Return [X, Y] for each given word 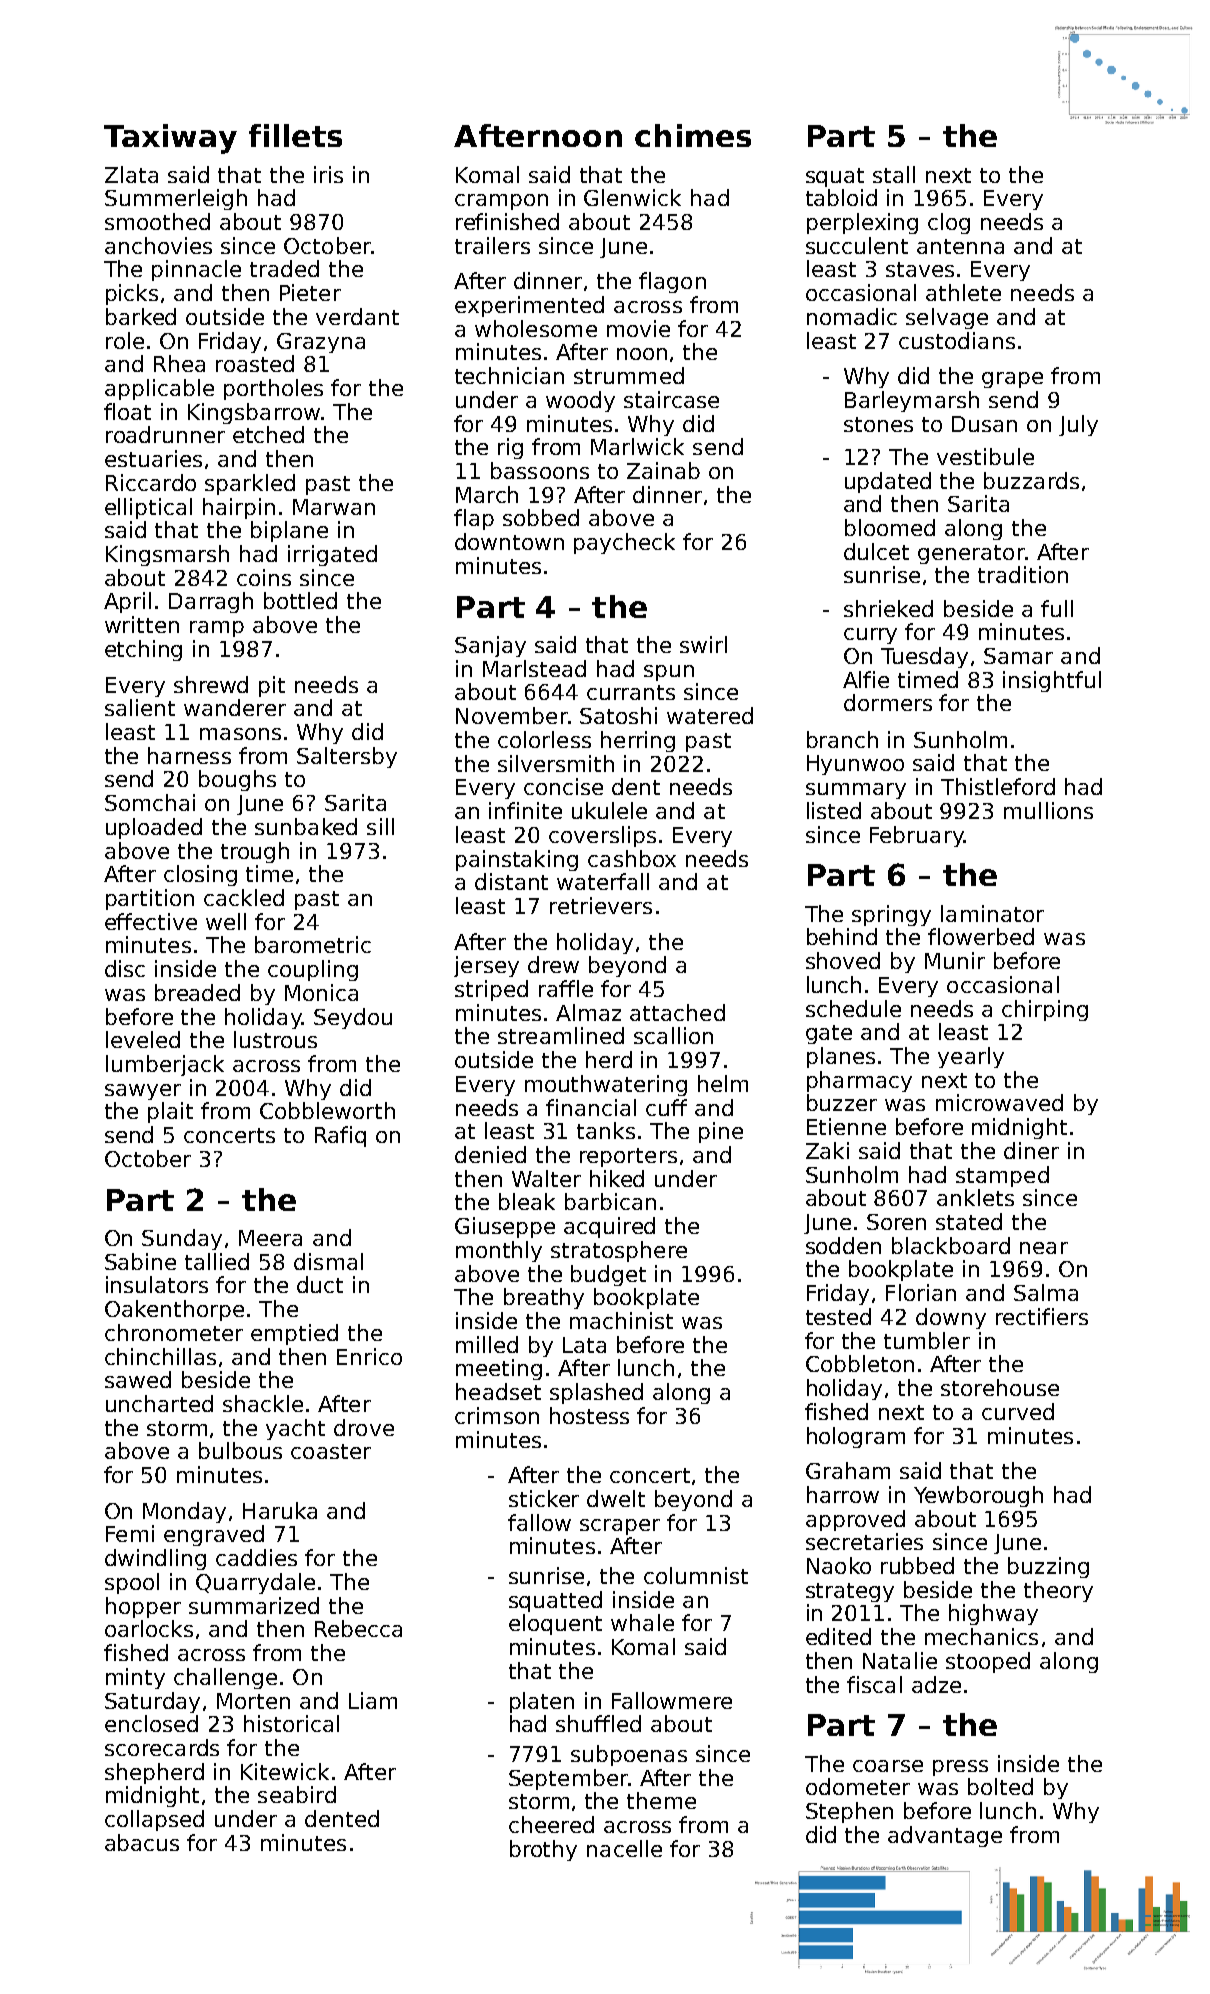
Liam [373, 1700]
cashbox [632, 858]
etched [268, 434]
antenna [960, 246]
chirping [1045, 1010]
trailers [492, 245]
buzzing [1048, 1567]
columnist [696, 1575]
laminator [992, 913]
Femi [130, 1533]
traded [284, 268]
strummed [629, 375]
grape [1012, 380]
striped [491, 990]
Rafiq [340, 1136]
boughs [237, 780]
